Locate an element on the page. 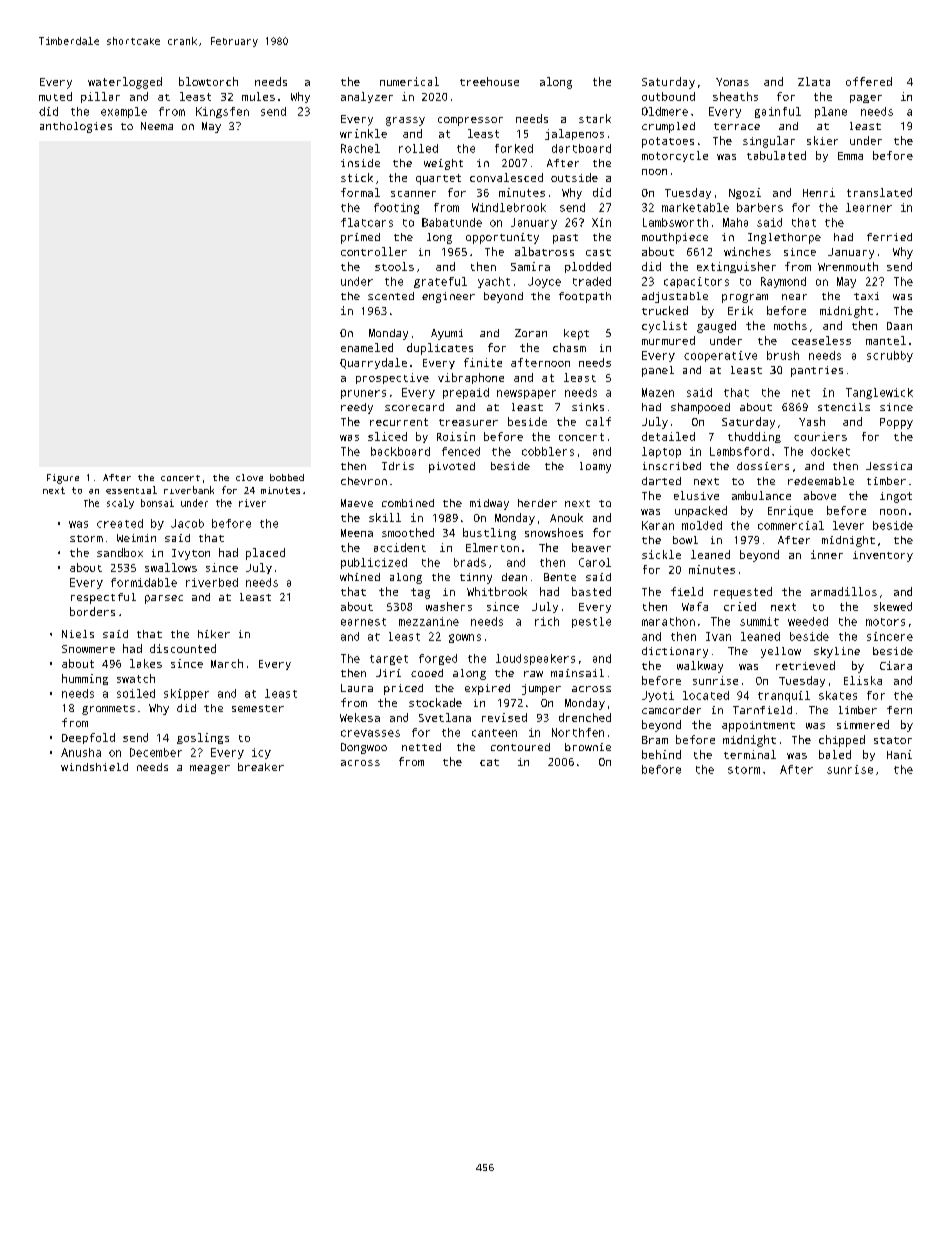 The image size is (952, 1233). Yonas is located at coordinates (732, 82).
